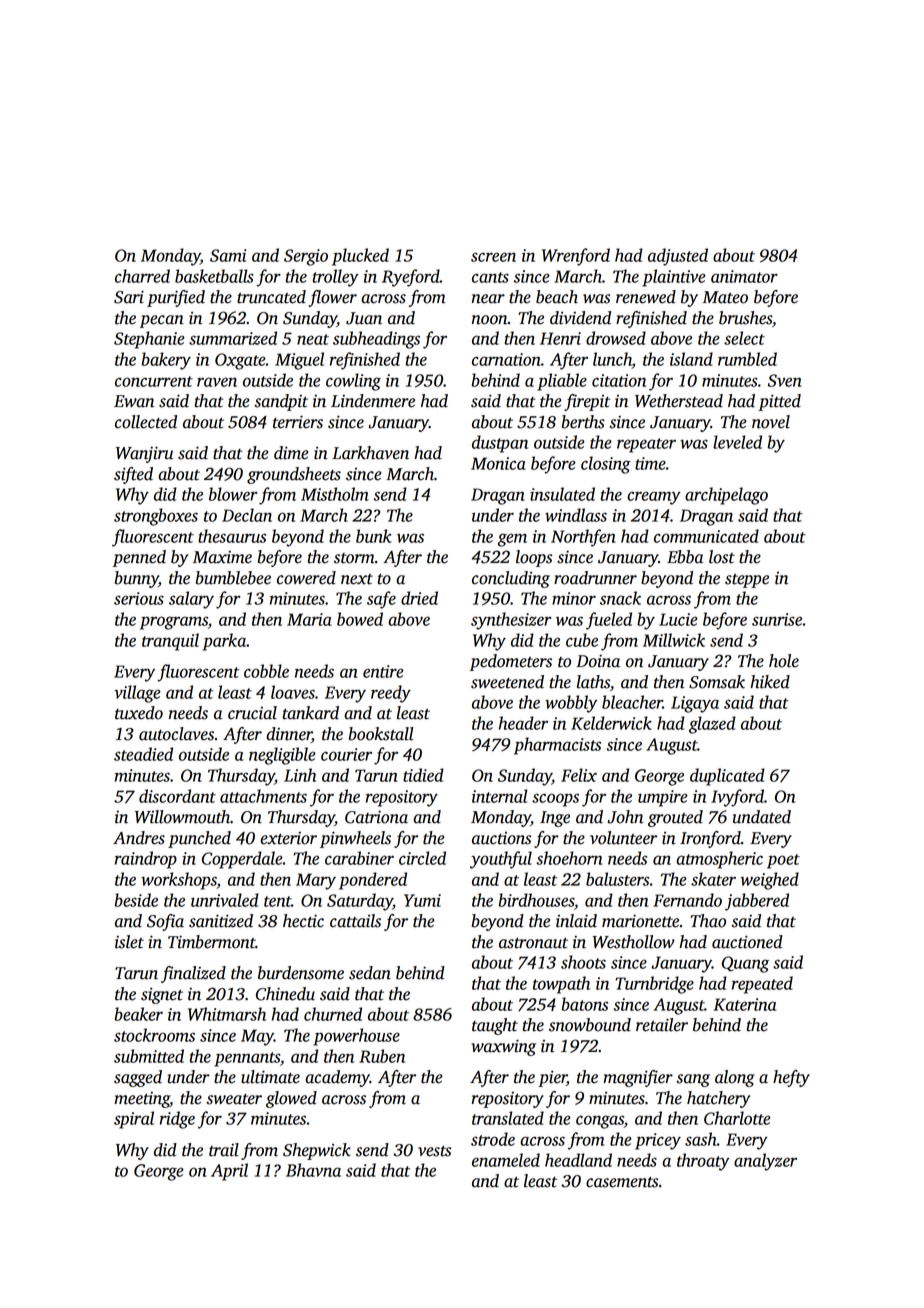 This image has height=1308, width=924. What do you see at coordinates (622, 1182) in the image?
I see `casements` at bounding box center [622, 1182].
